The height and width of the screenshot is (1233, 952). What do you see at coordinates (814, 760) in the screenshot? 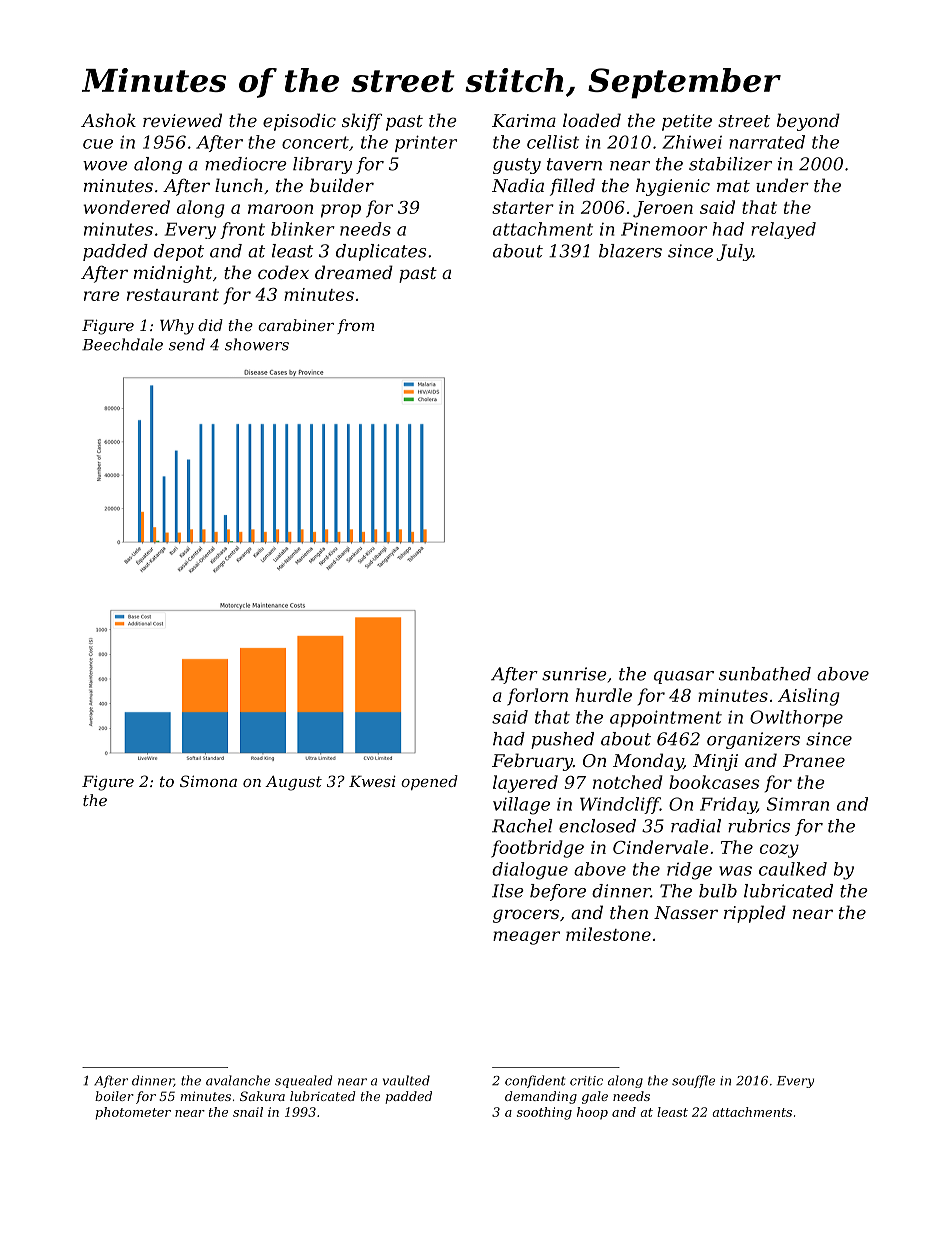
I see `Pranee` at bounding box center [814, 760].
